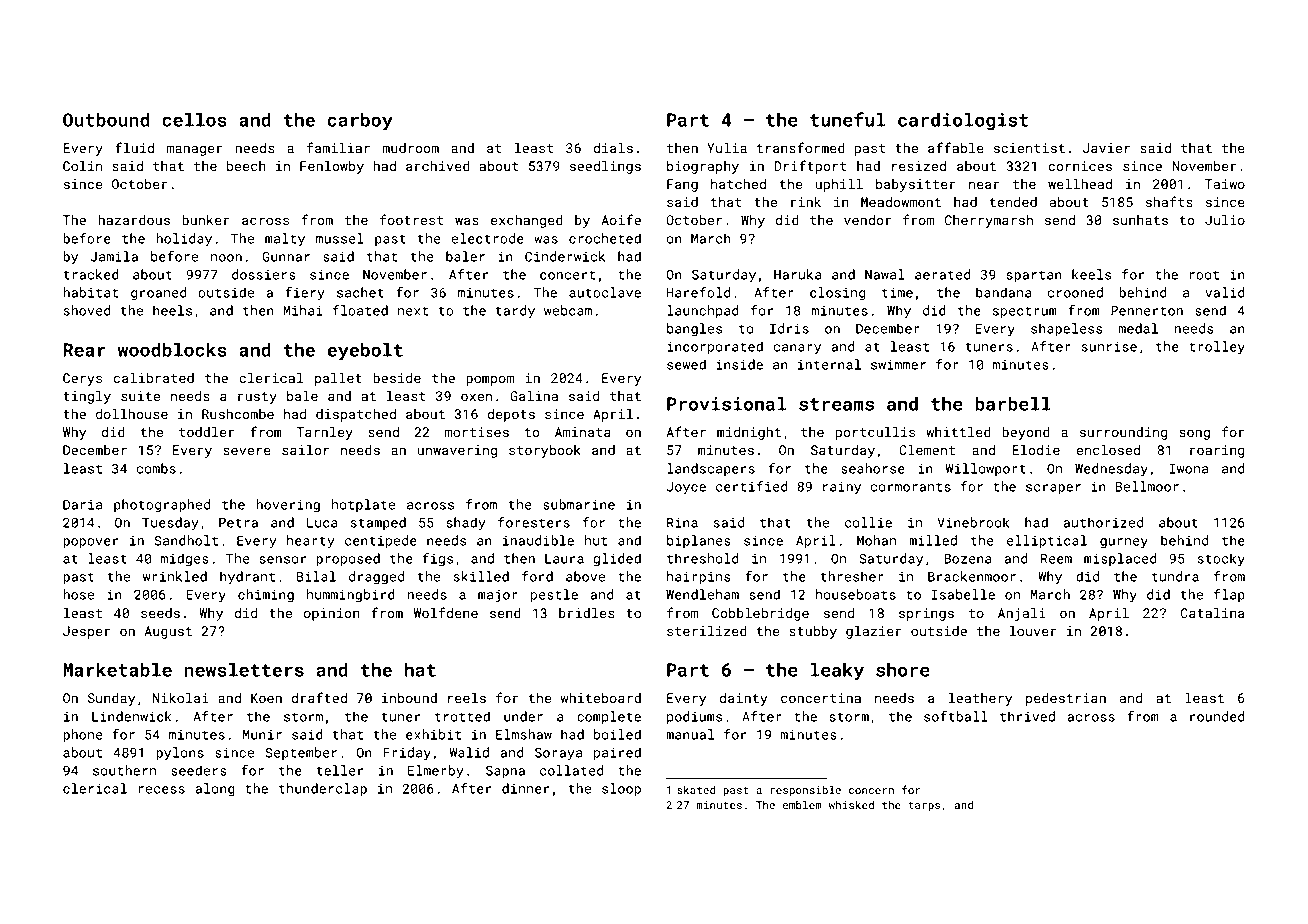 This page has width=1308, height=924. Describe the element at coordinates (215, 790) in the page. I see `along` at that location.
